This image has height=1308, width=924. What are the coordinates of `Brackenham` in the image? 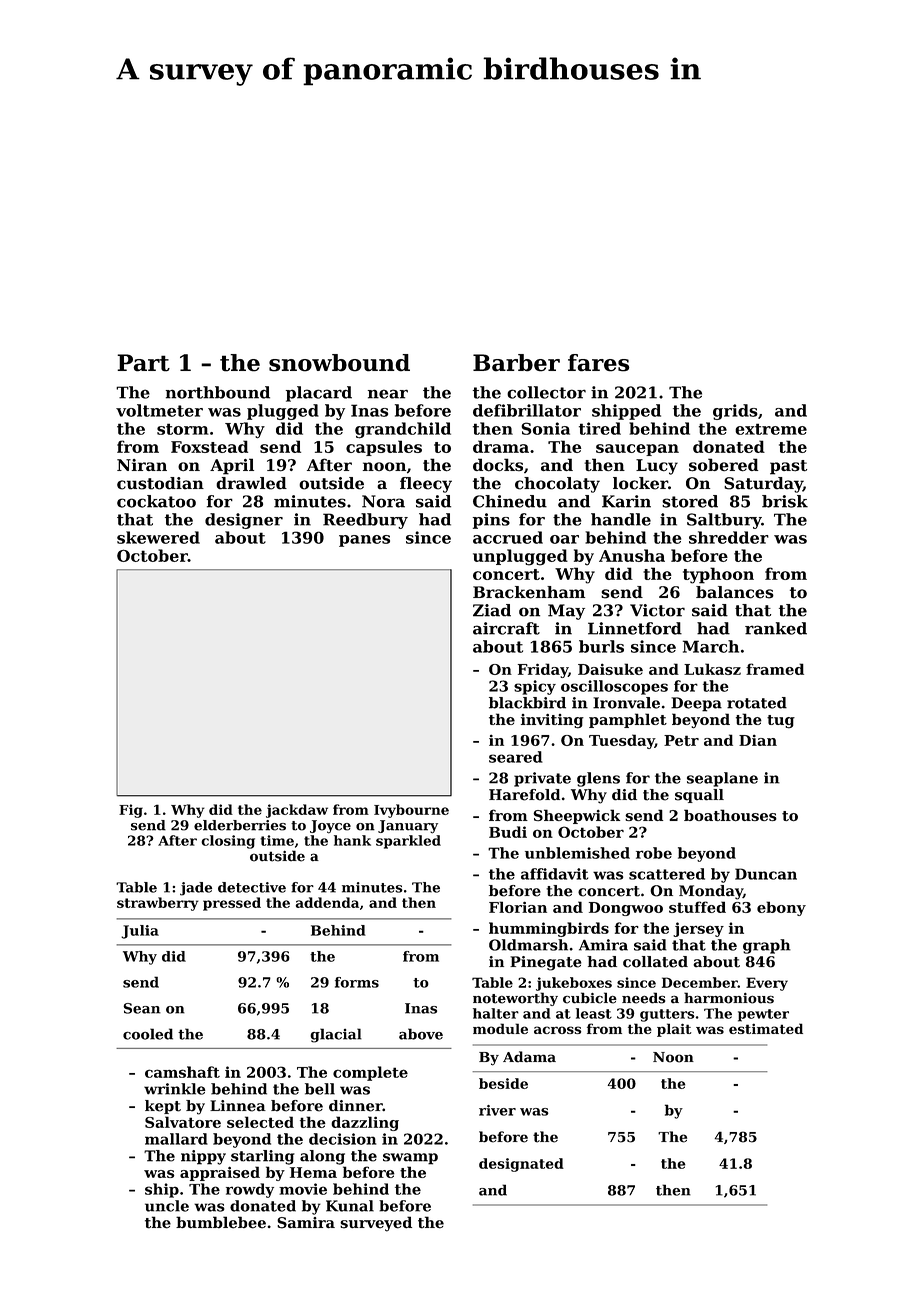 It's located at (529, 592).
